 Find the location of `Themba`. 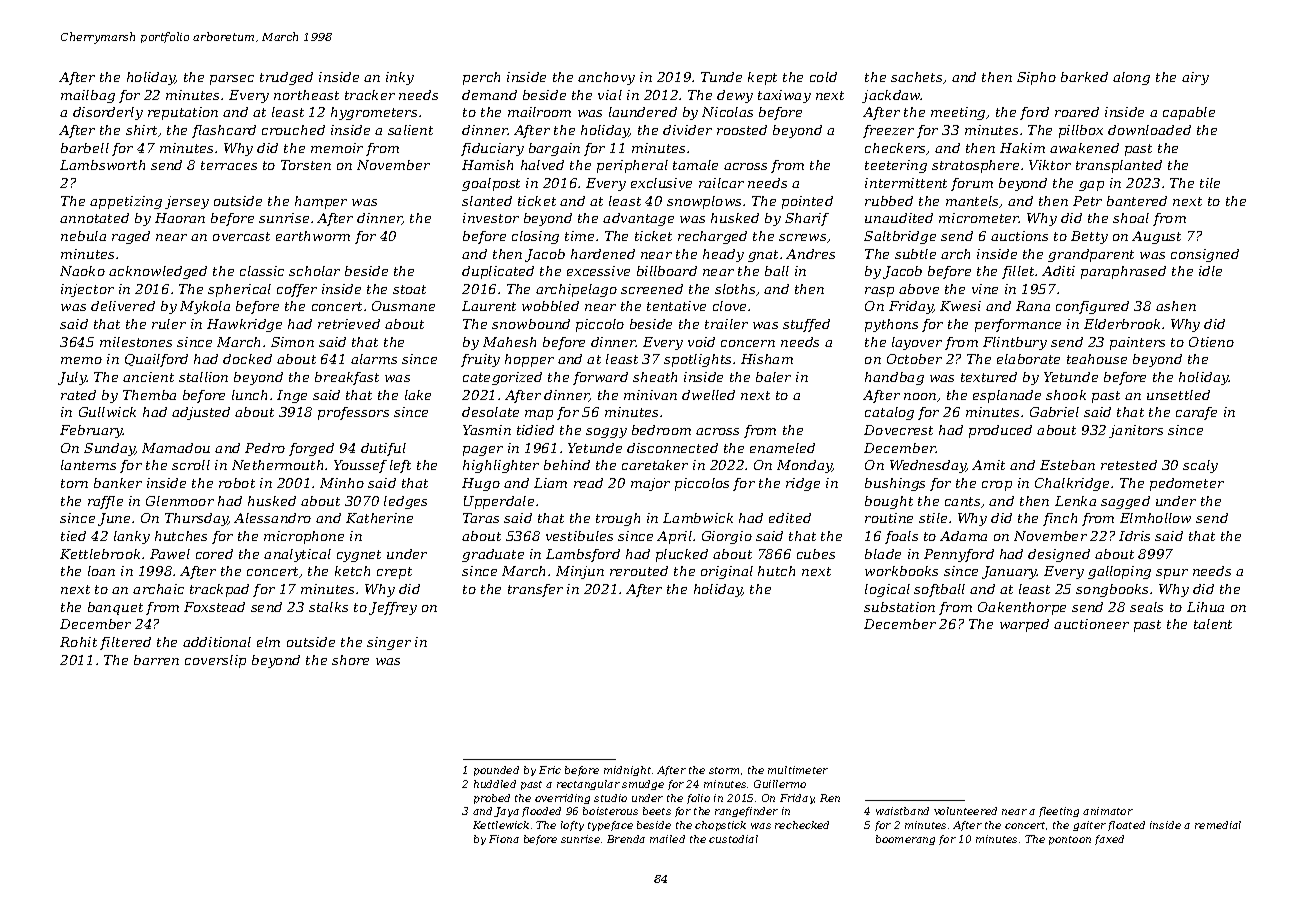

Themba is located at coordinates (149, 395).
